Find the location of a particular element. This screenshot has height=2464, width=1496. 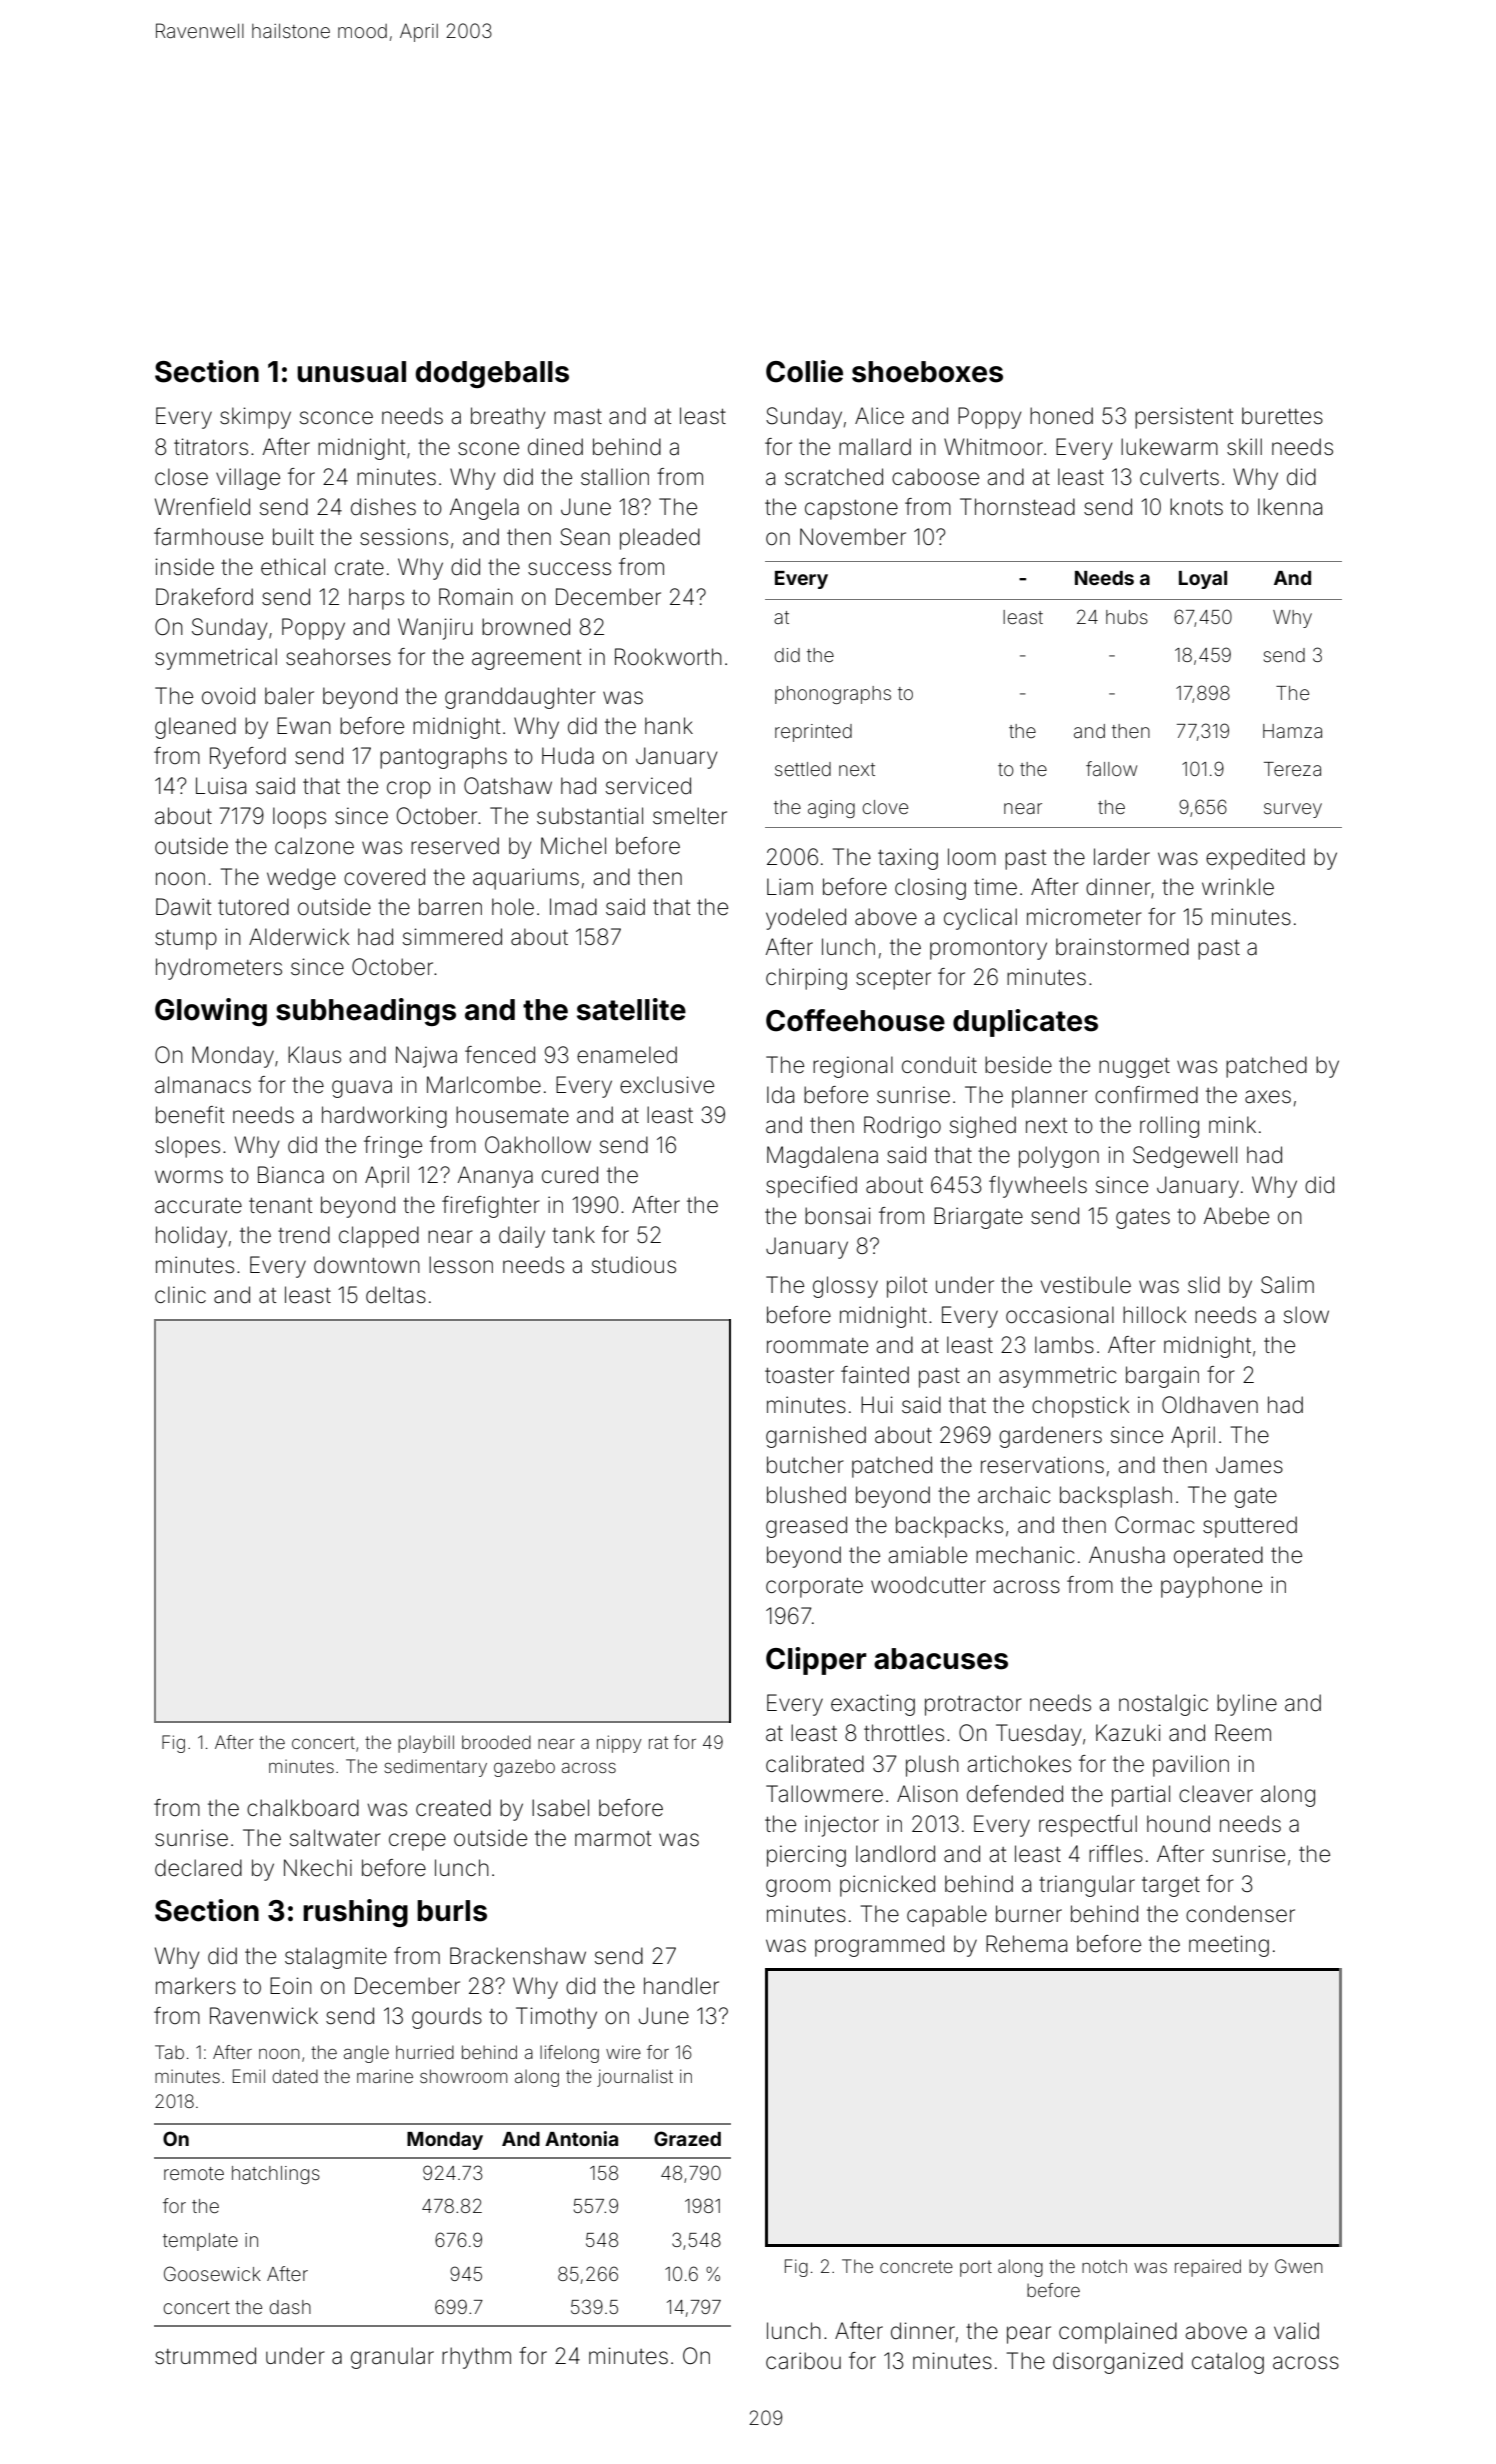

wedge is located at coordinates (301, 879).
